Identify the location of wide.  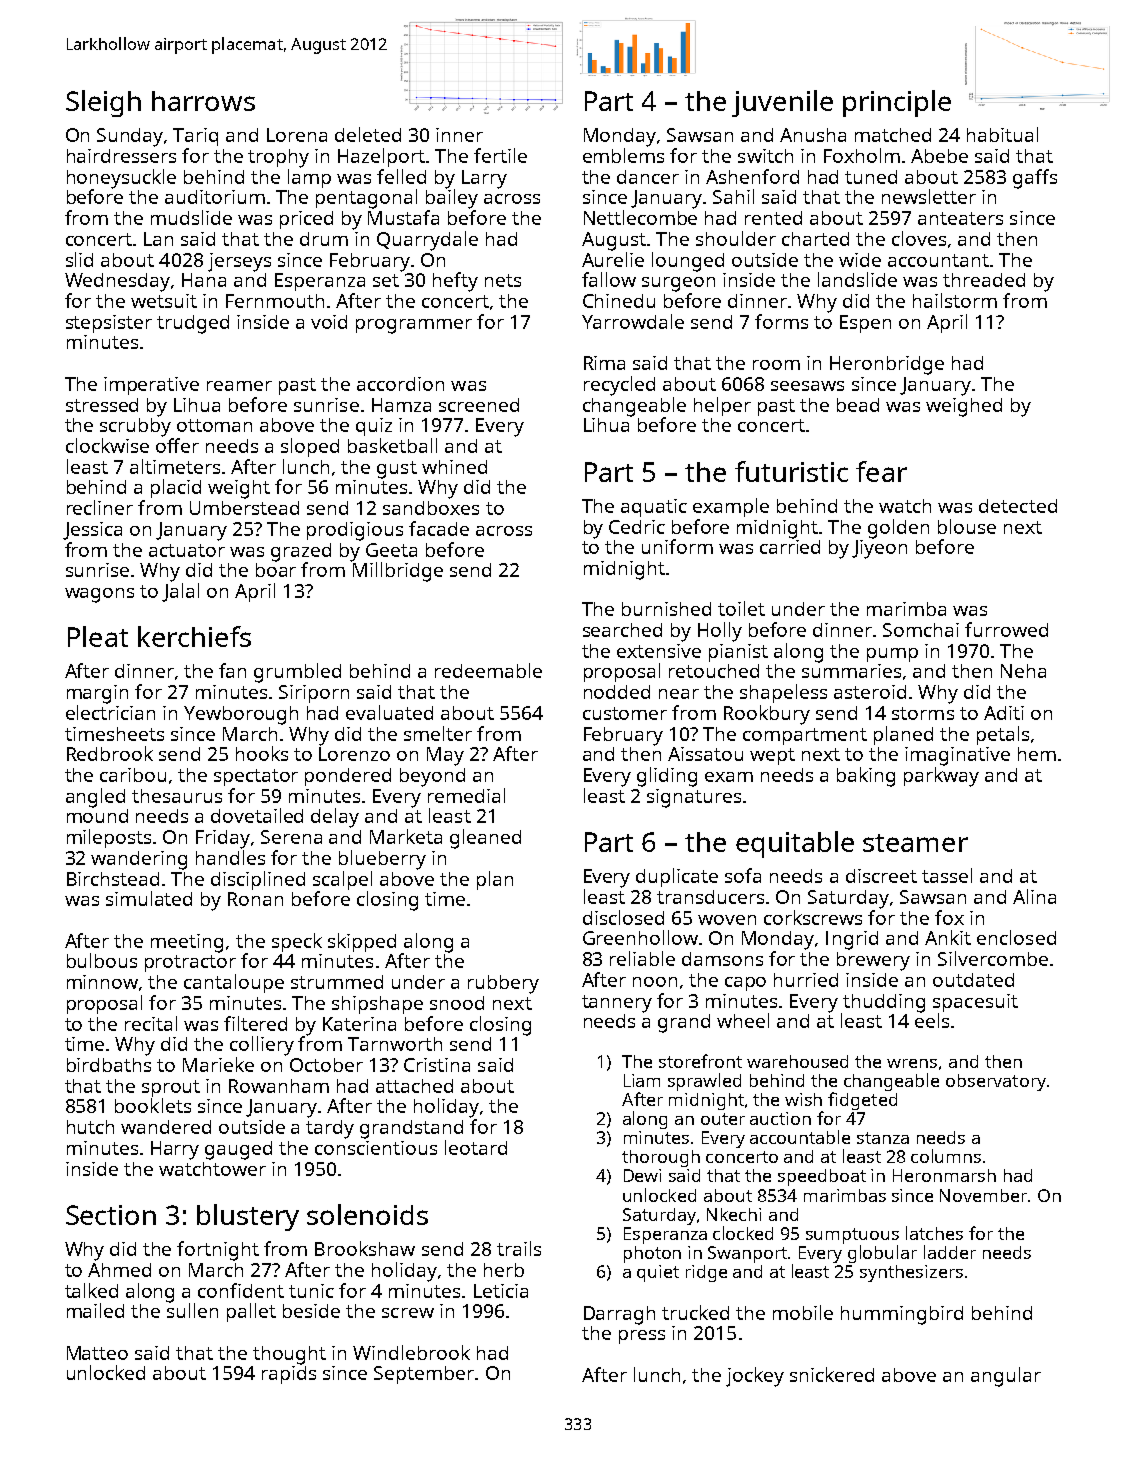
(860, 260).
